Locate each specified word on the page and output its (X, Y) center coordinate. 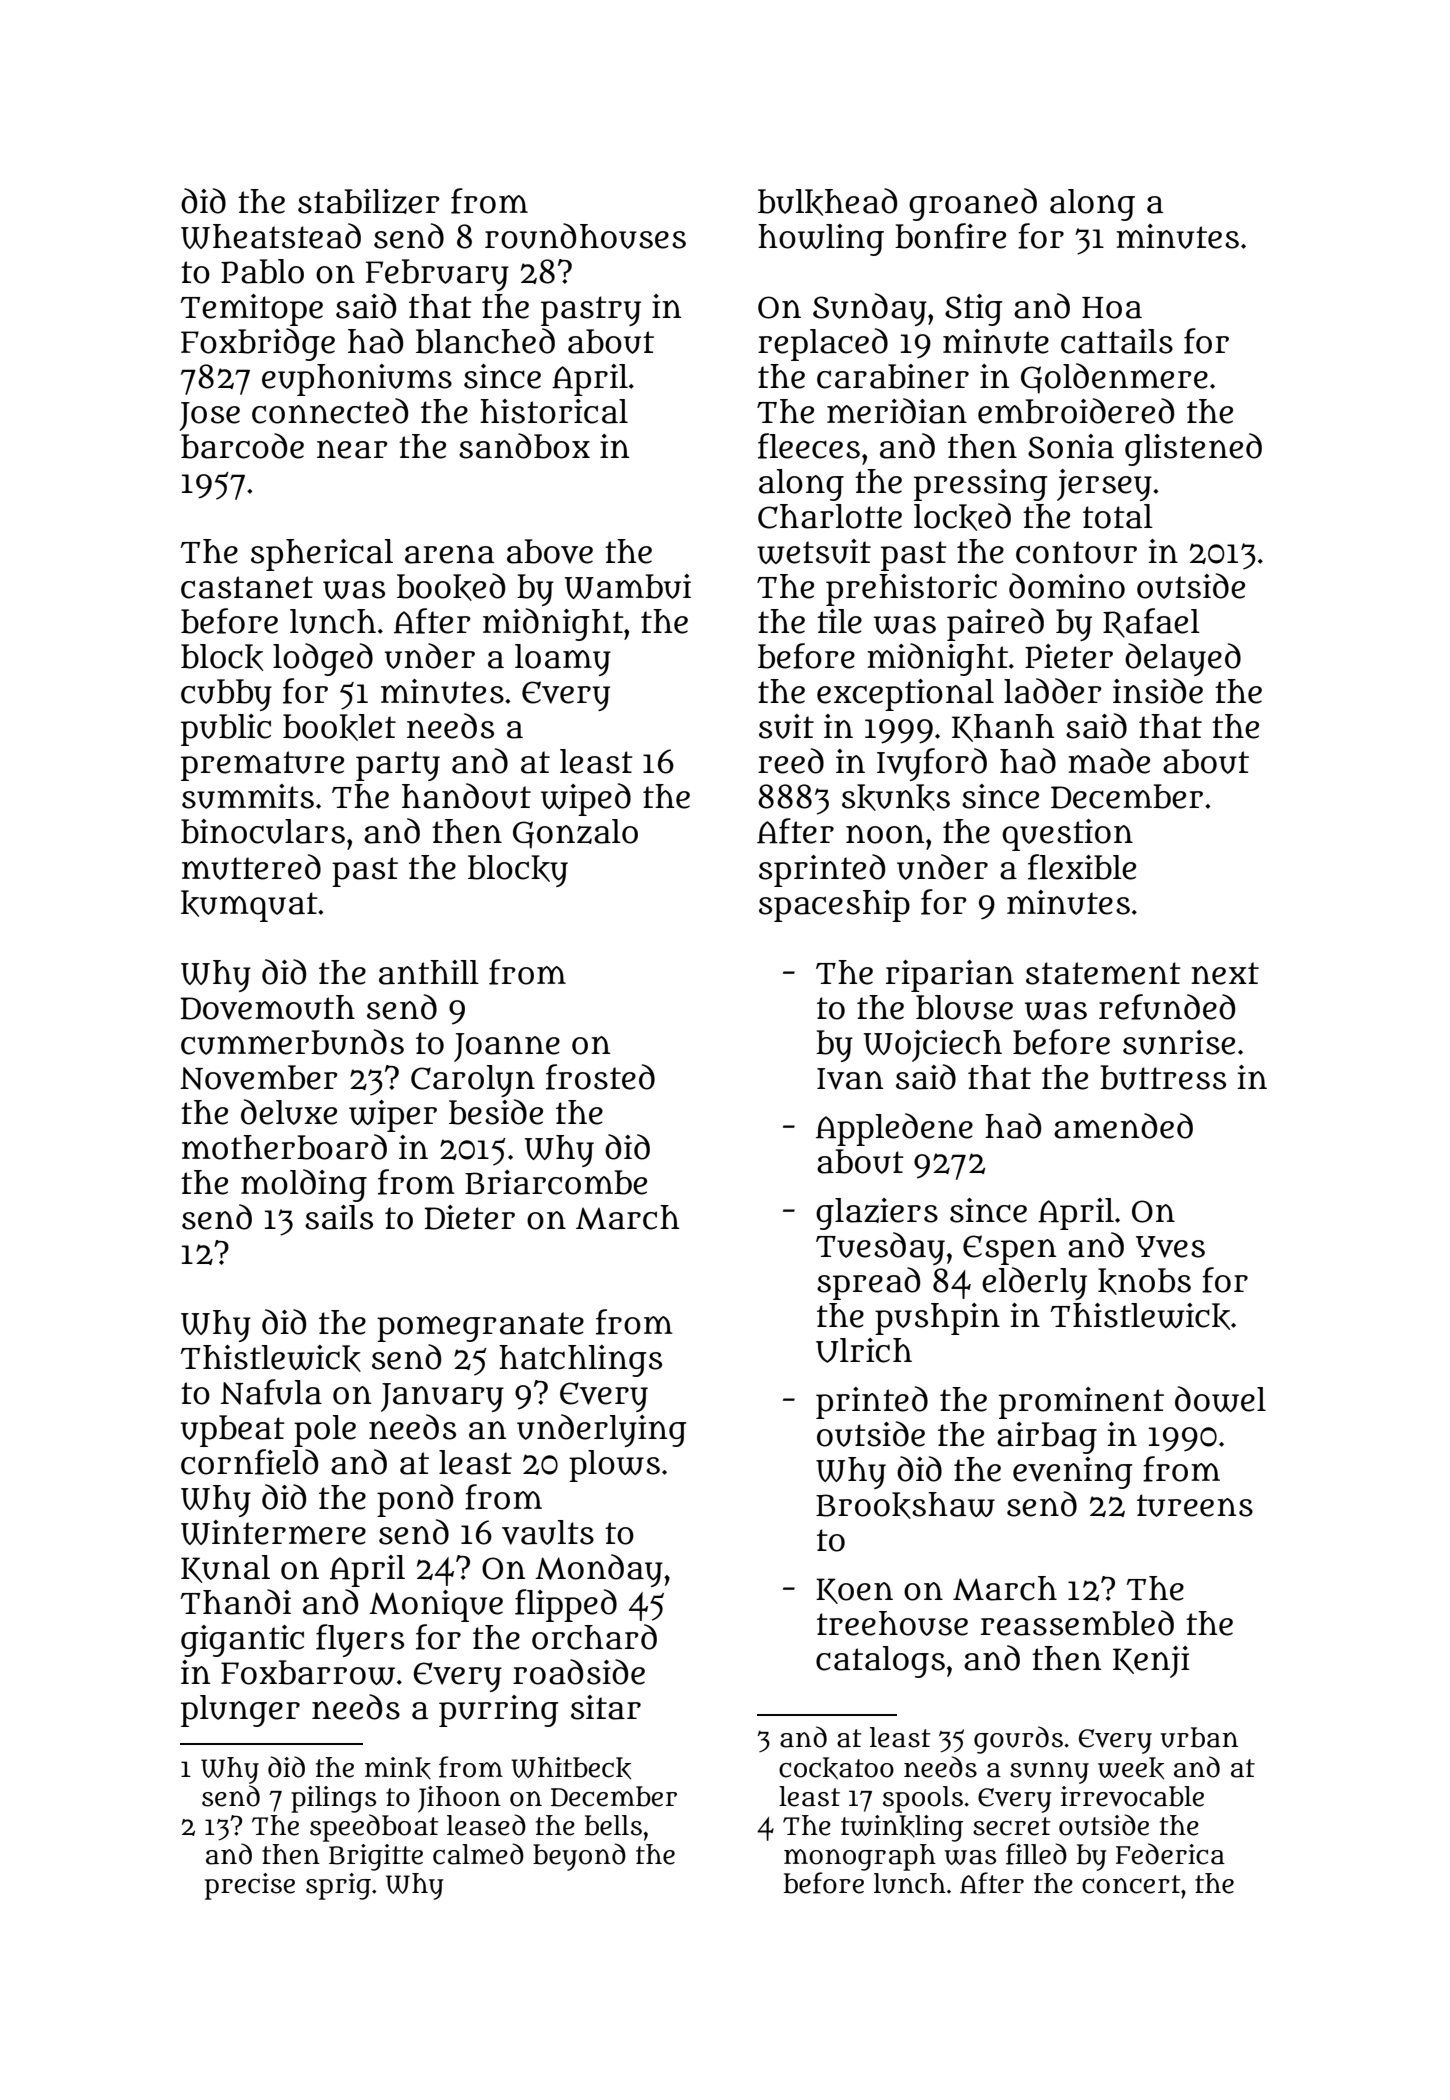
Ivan (850, 1079)
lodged (323, 659)
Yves (1170, 1247)
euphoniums (357, 380)
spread (868, 1283)
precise (250, 1886)
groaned (973, 204)
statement (1103, 973)
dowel (1220, 1399)
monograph (860, 1857)
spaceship (834, 906)
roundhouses (585, 236)
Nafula (271, 1392)
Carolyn (473, 1081)
